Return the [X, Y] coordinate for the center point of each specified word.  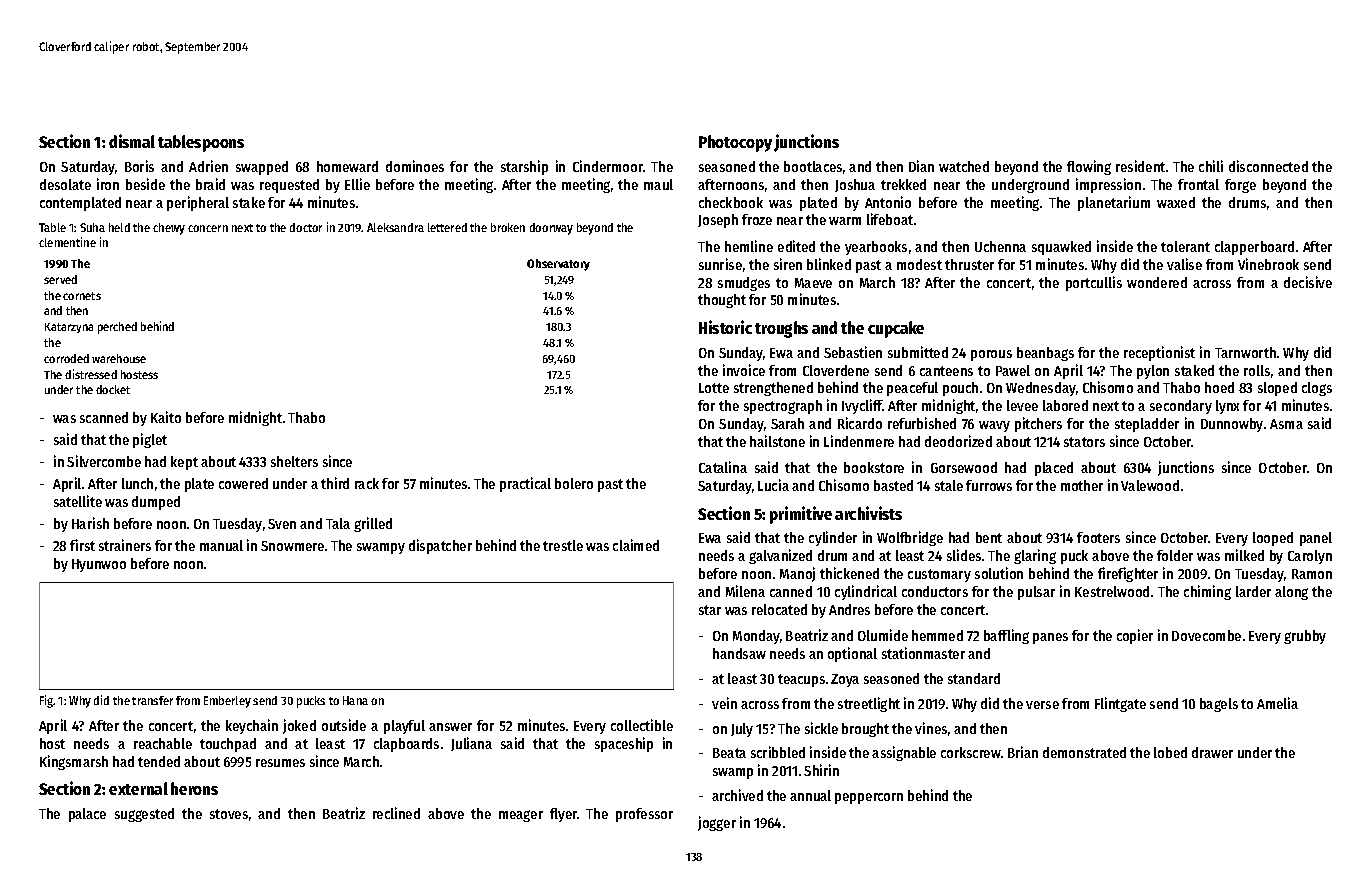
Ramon [1312, 574]
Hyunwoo [99, 565]
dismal [132, 141]
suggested [144, 815]
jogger [717, 823]
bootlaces [813, 166]
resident [1140, 166]
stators [1084, 442]
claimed [636, 545]
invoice [744, 370]
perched [117, 328]
